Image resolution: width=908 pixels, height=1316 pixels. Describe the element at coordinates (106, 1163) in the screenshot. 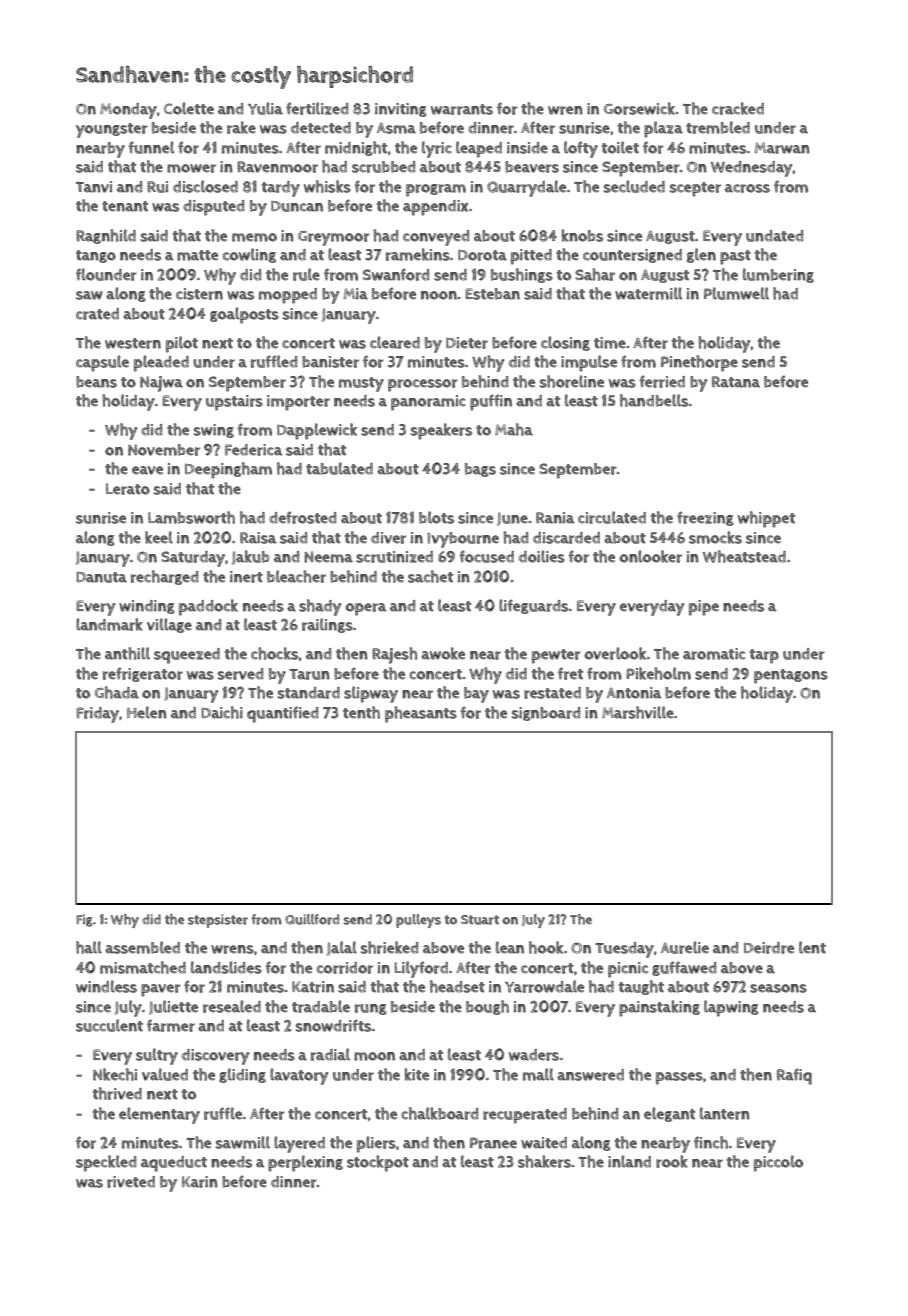

I see `speckled` at that location.
